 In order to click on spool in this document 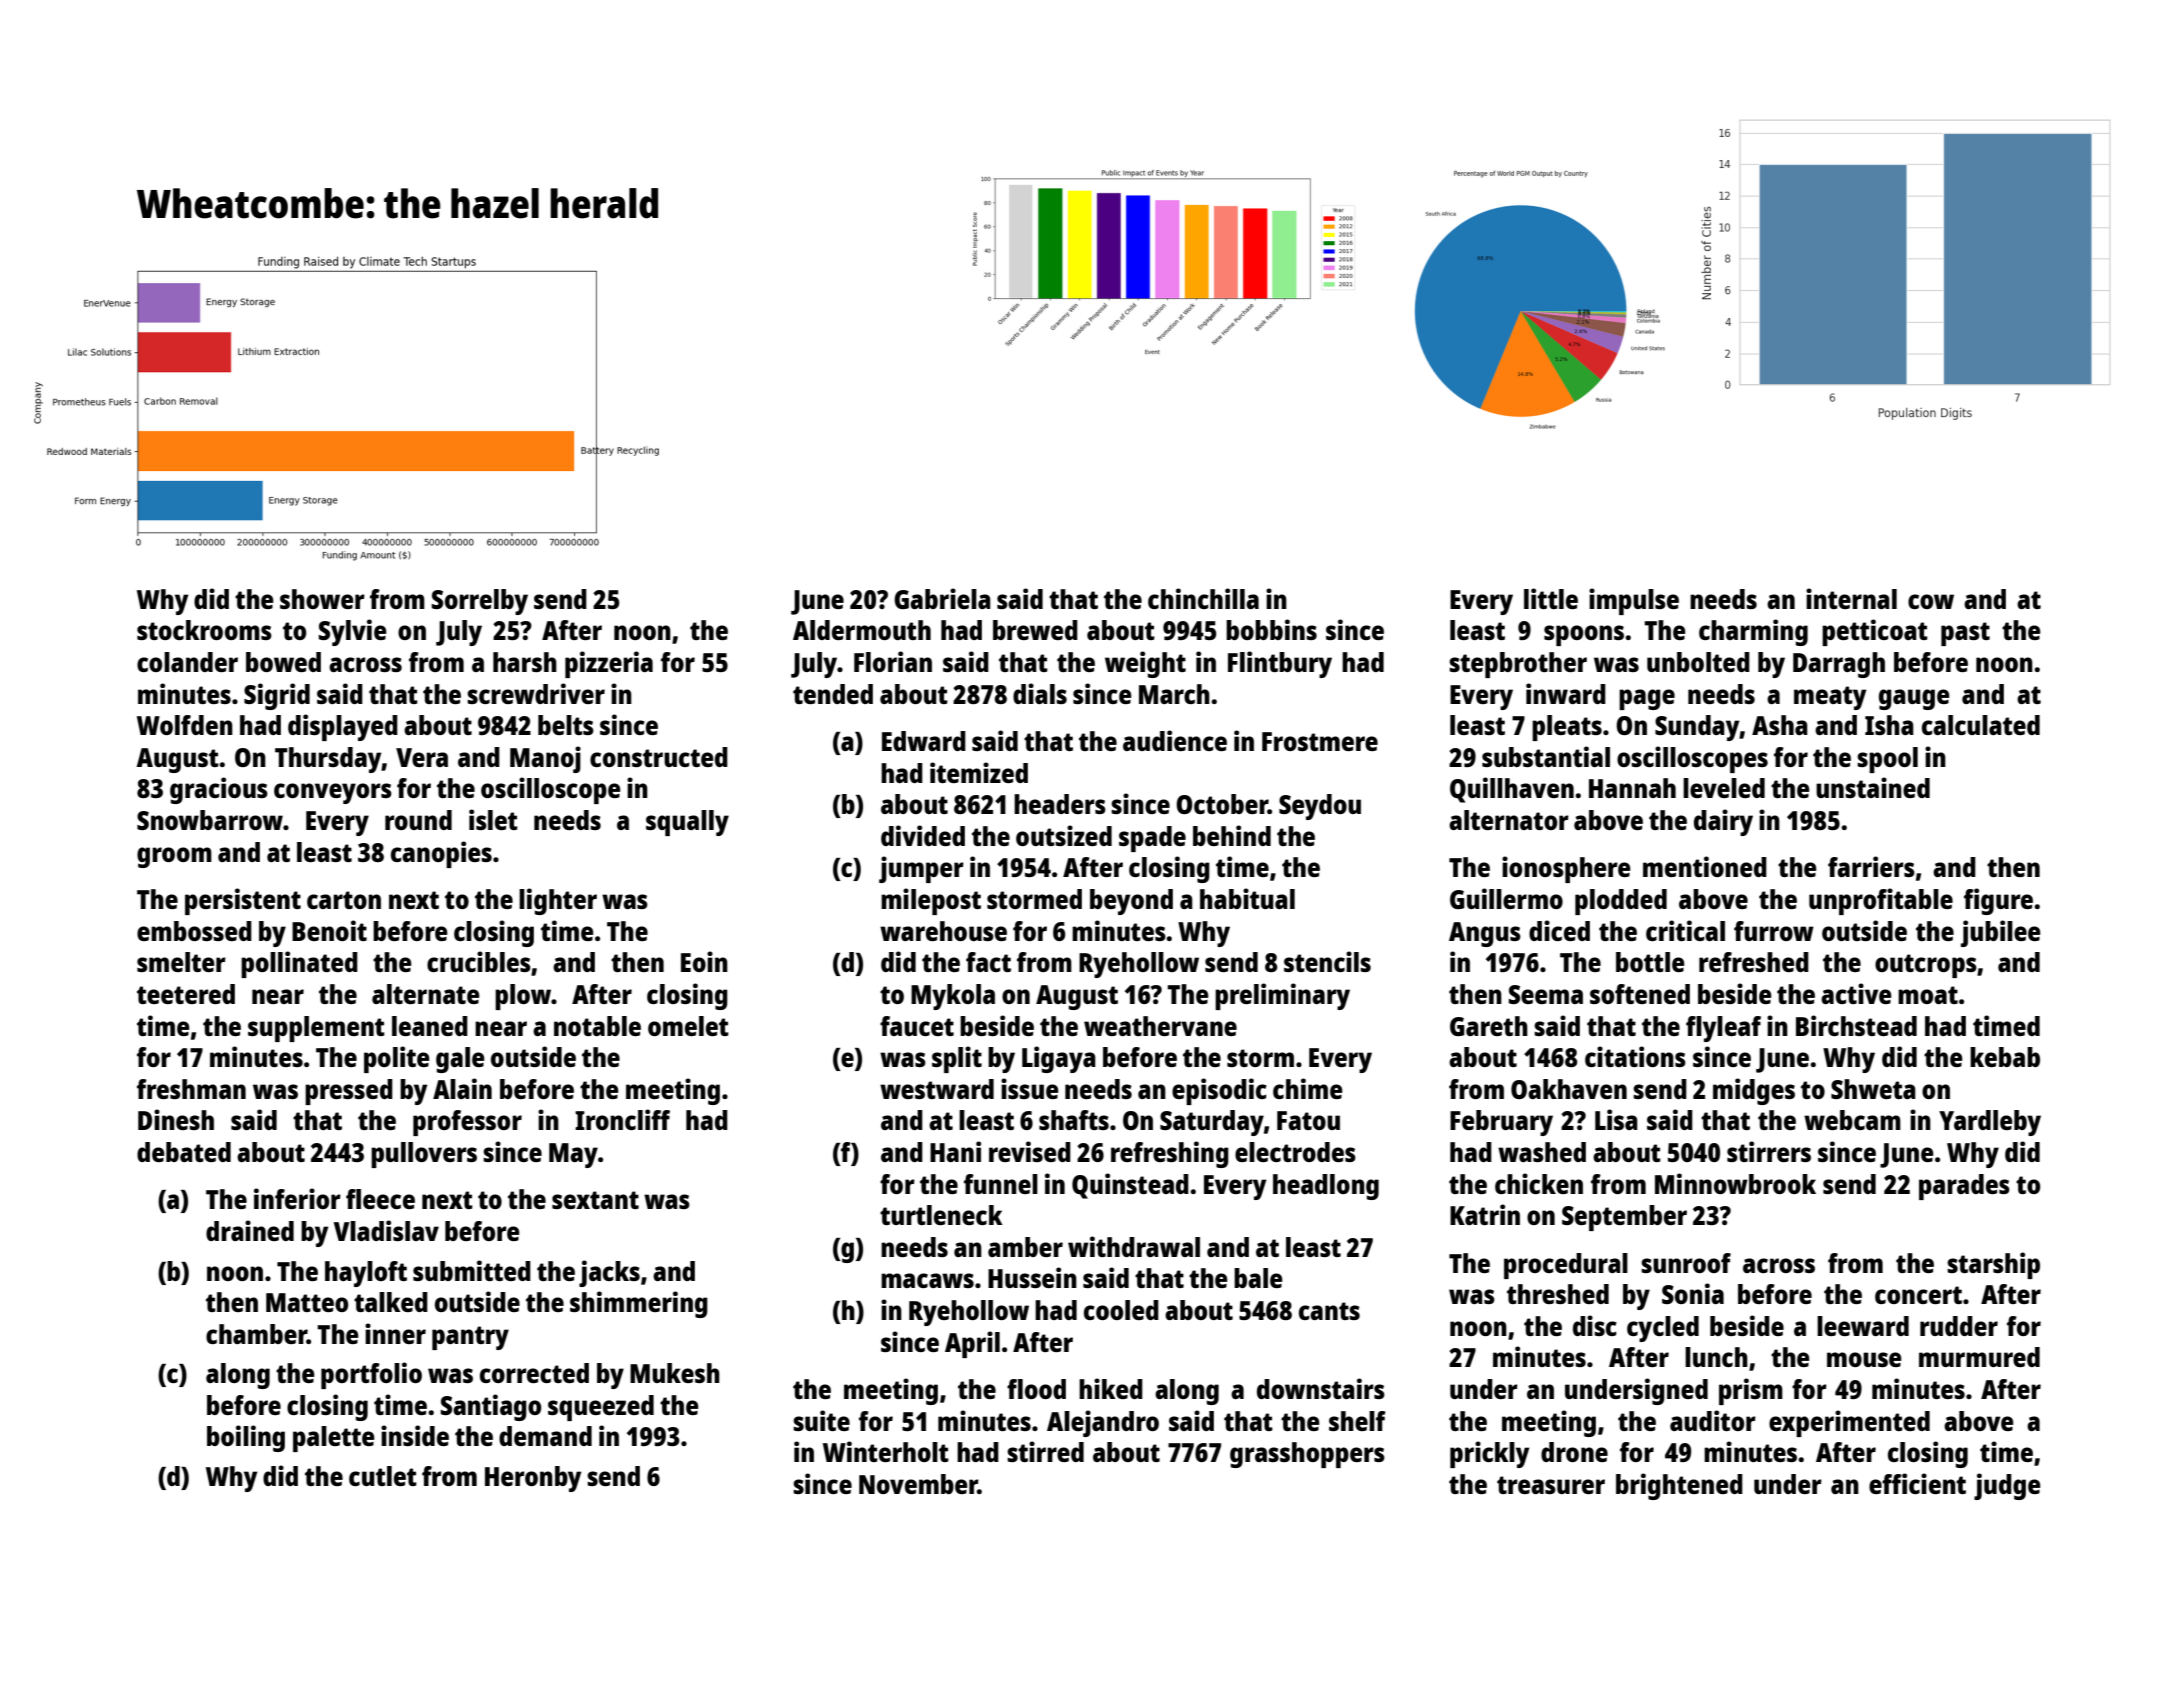, I will do `click(1887, 760)`.
